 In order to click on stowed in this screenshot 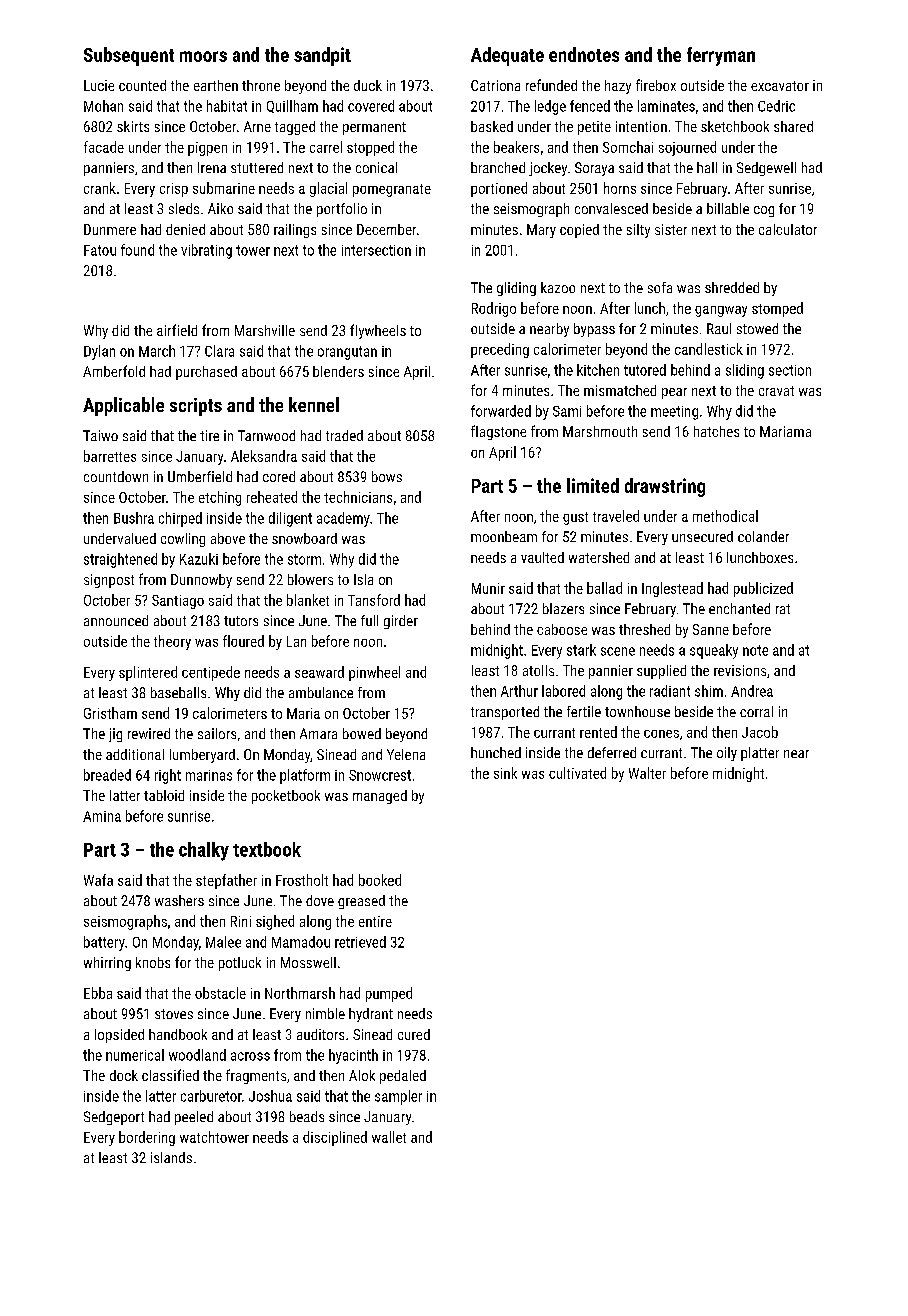, I will do `click(757, 328)`.
